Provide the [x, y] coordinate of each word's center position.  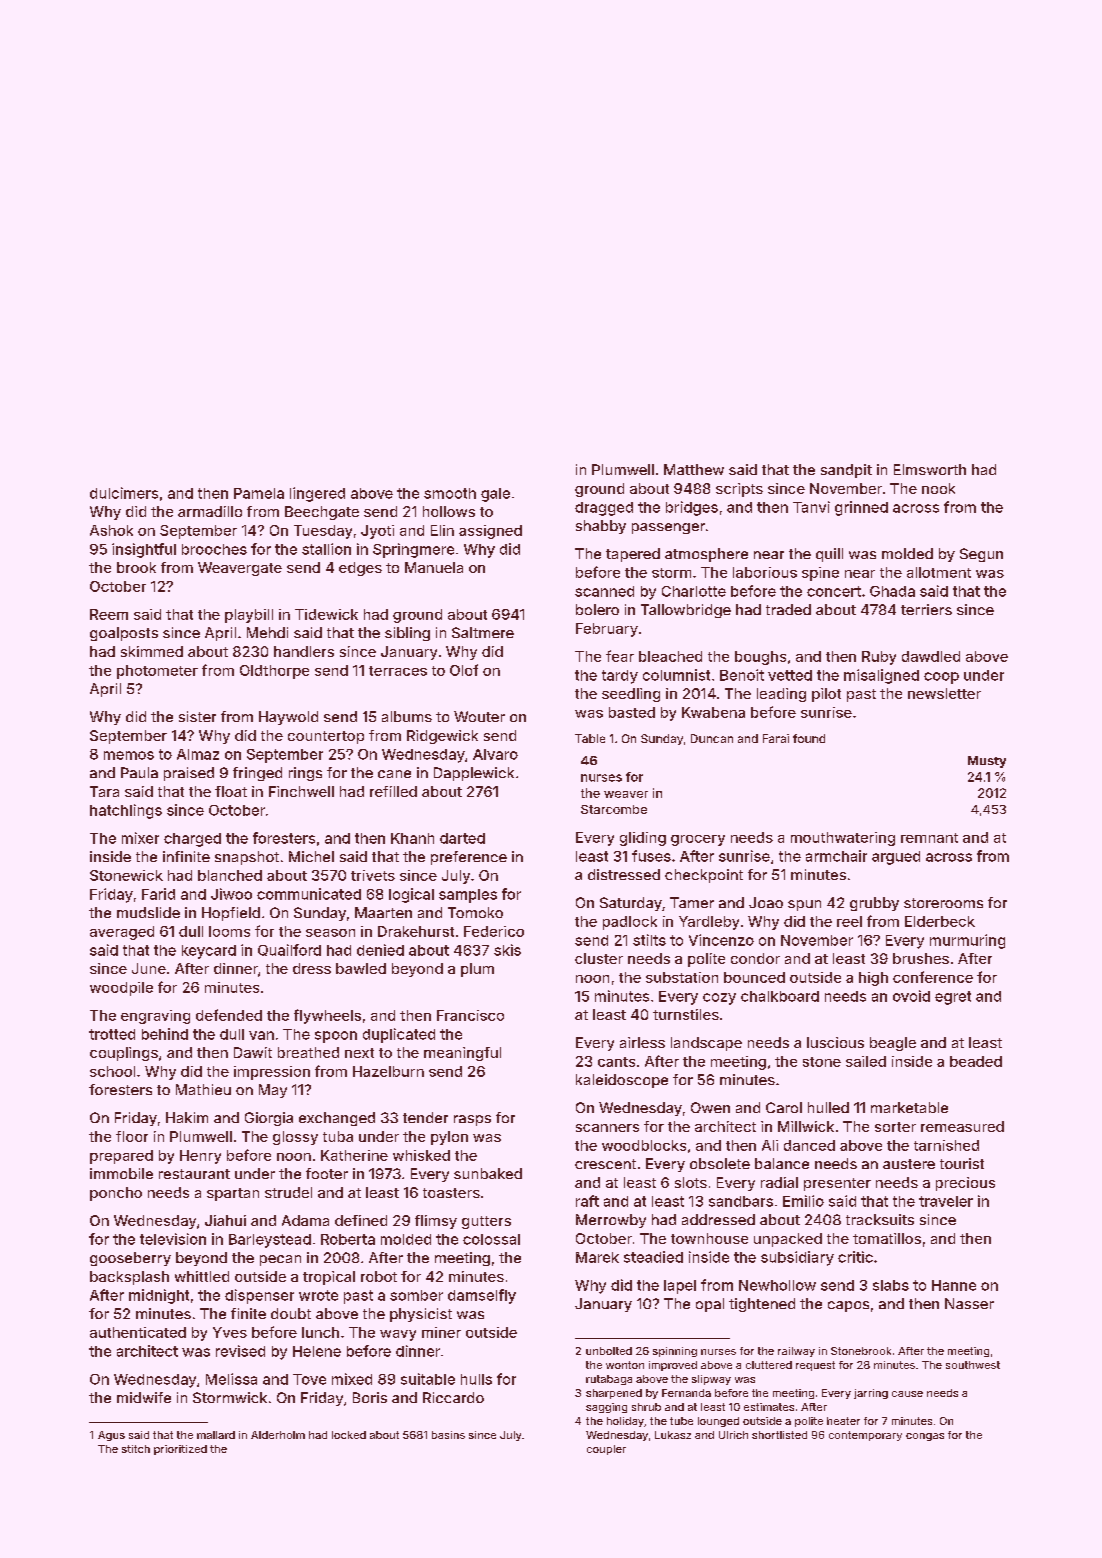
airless [642, 1042]
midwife [144, 1397]
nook [938, 488]
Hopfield [231, 914]
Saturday [631, 904]
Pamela [259, 493]
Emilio [803, 1201]
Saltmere [483, 632]
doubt [291, 1313]
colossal [491, 1239]
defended [229, 1015]
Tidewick [326, 614]
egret [953, 998]
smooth [450, 493]
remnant [929, 838]
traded [788, 609]
